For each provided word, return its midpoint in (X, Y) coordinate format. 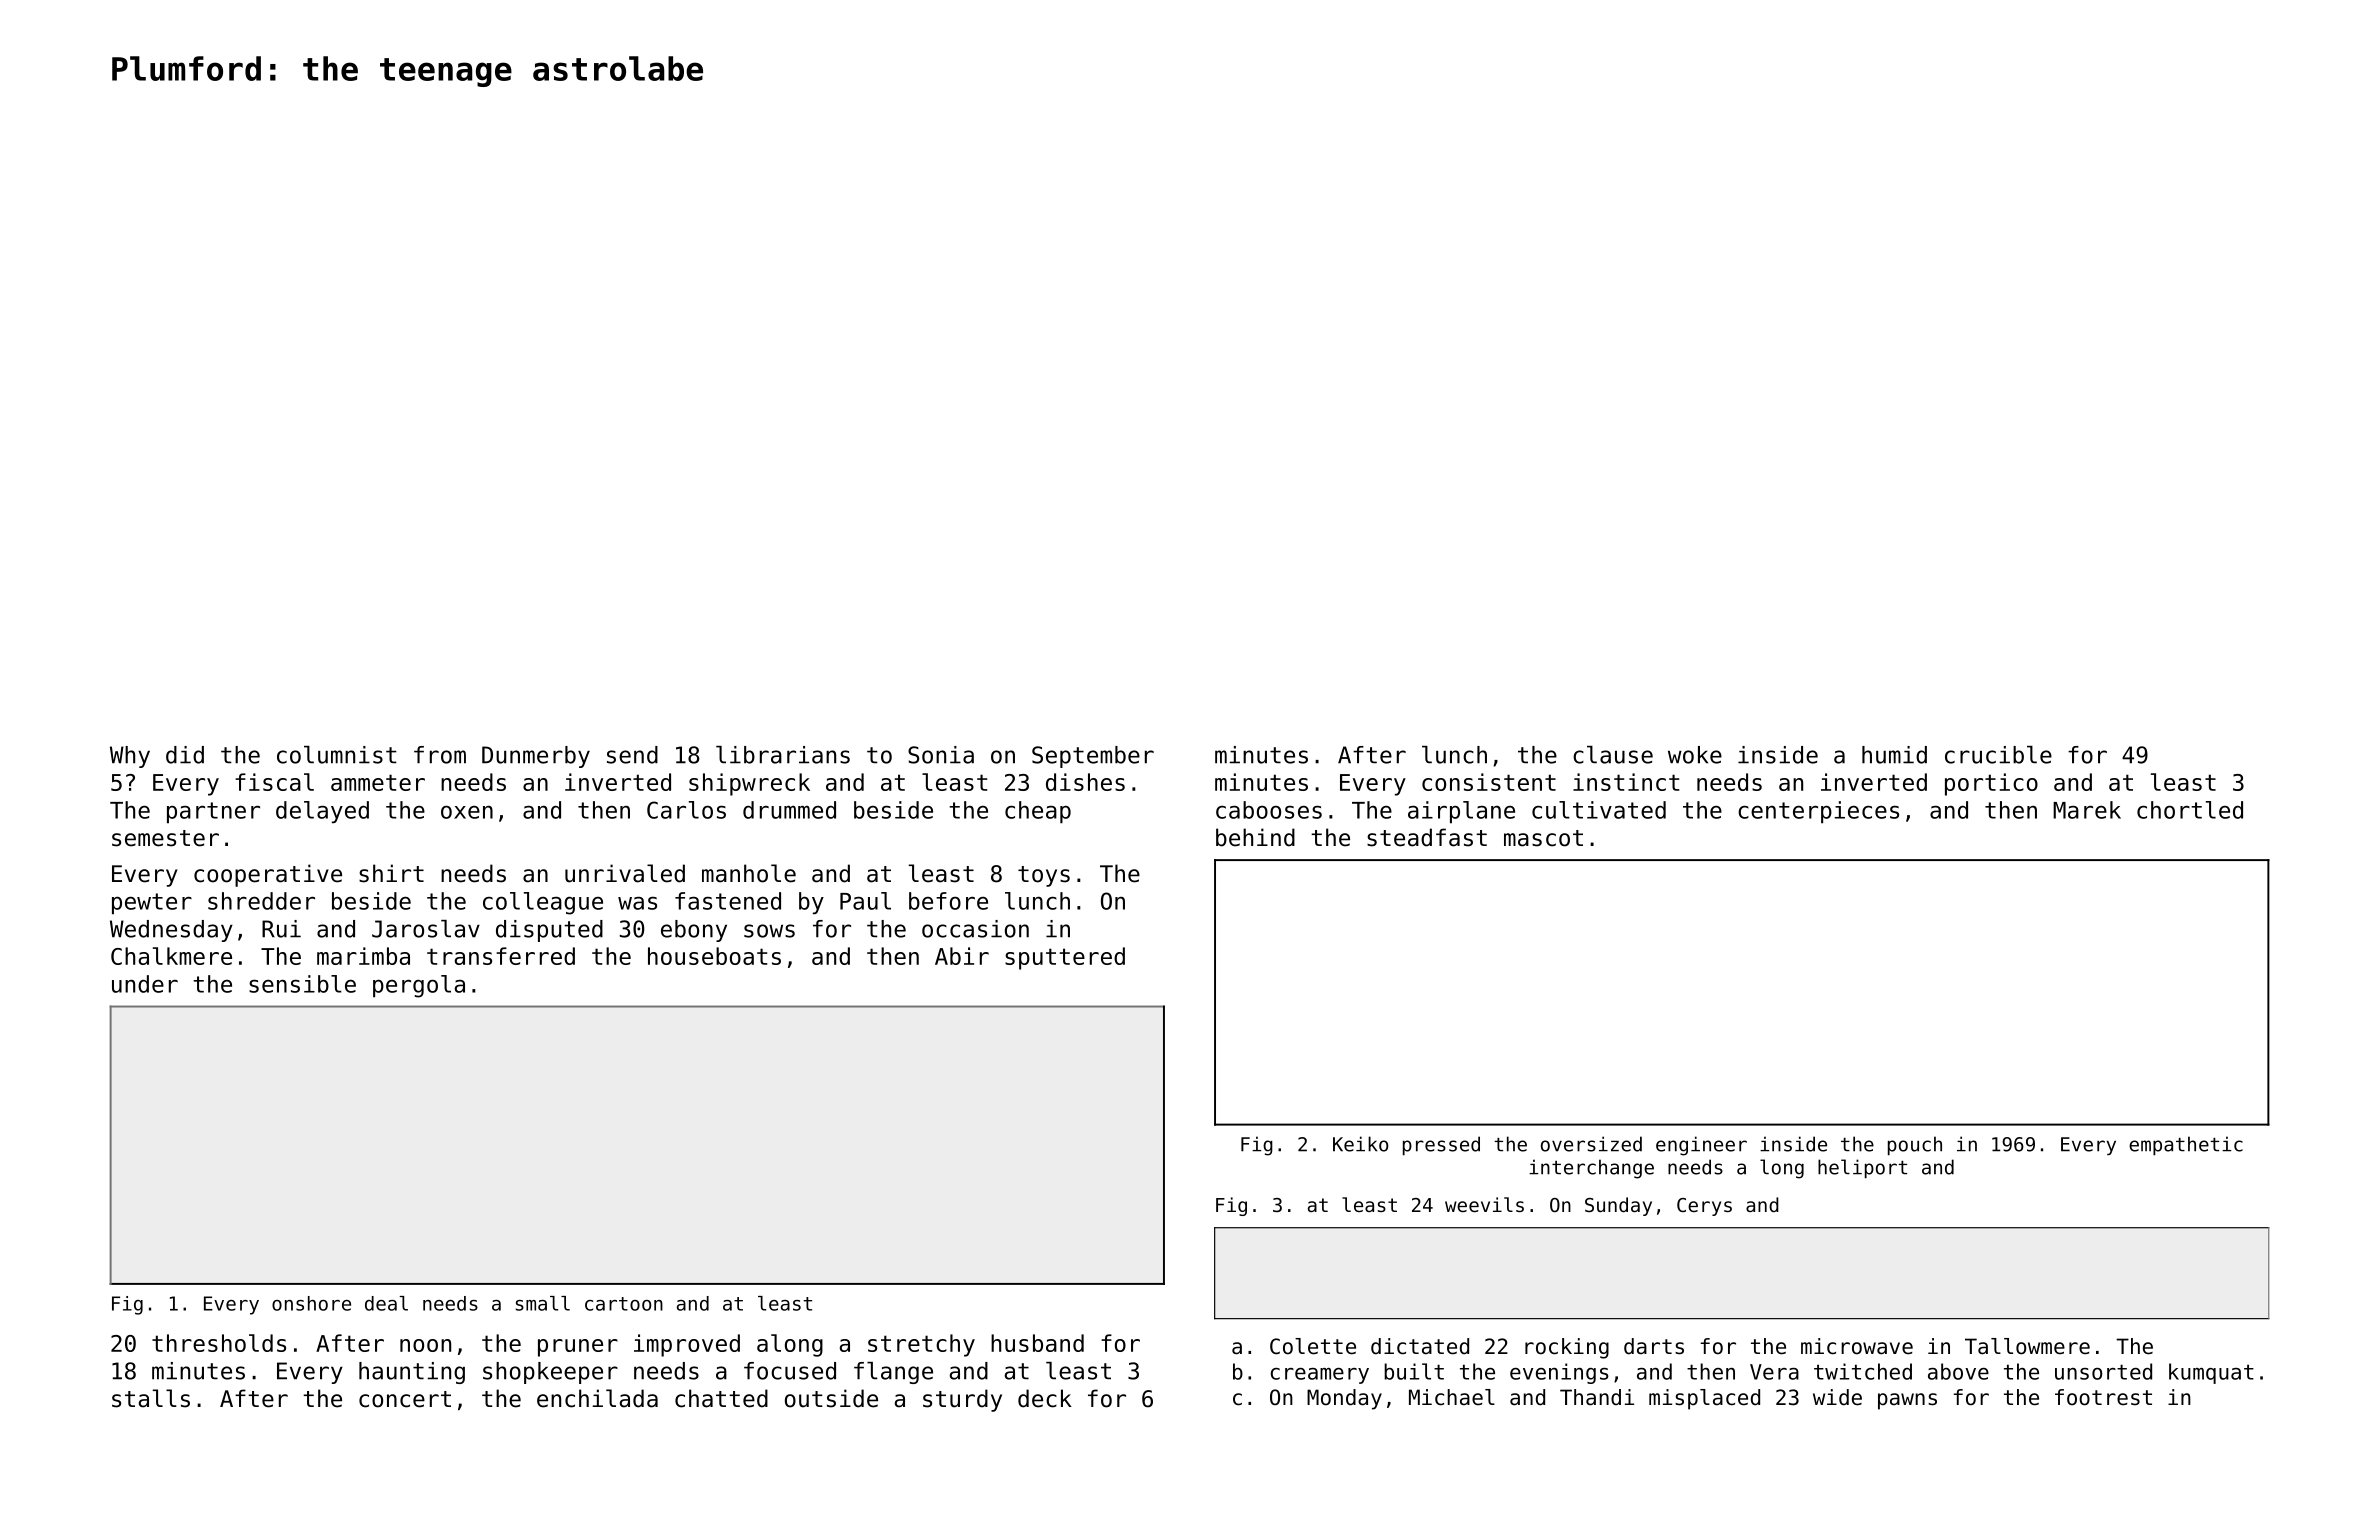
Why (130, 757)
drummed (789, 810)
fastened (728, 901)
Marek (2087, 810)
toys (1044, 876)
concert (405, 1399)
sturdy (962, 1400)
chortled (2190, 810)
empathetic (2186, 1145)
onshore (311, 1303)
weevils (1484, 1204)
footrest (2103, 1397)
